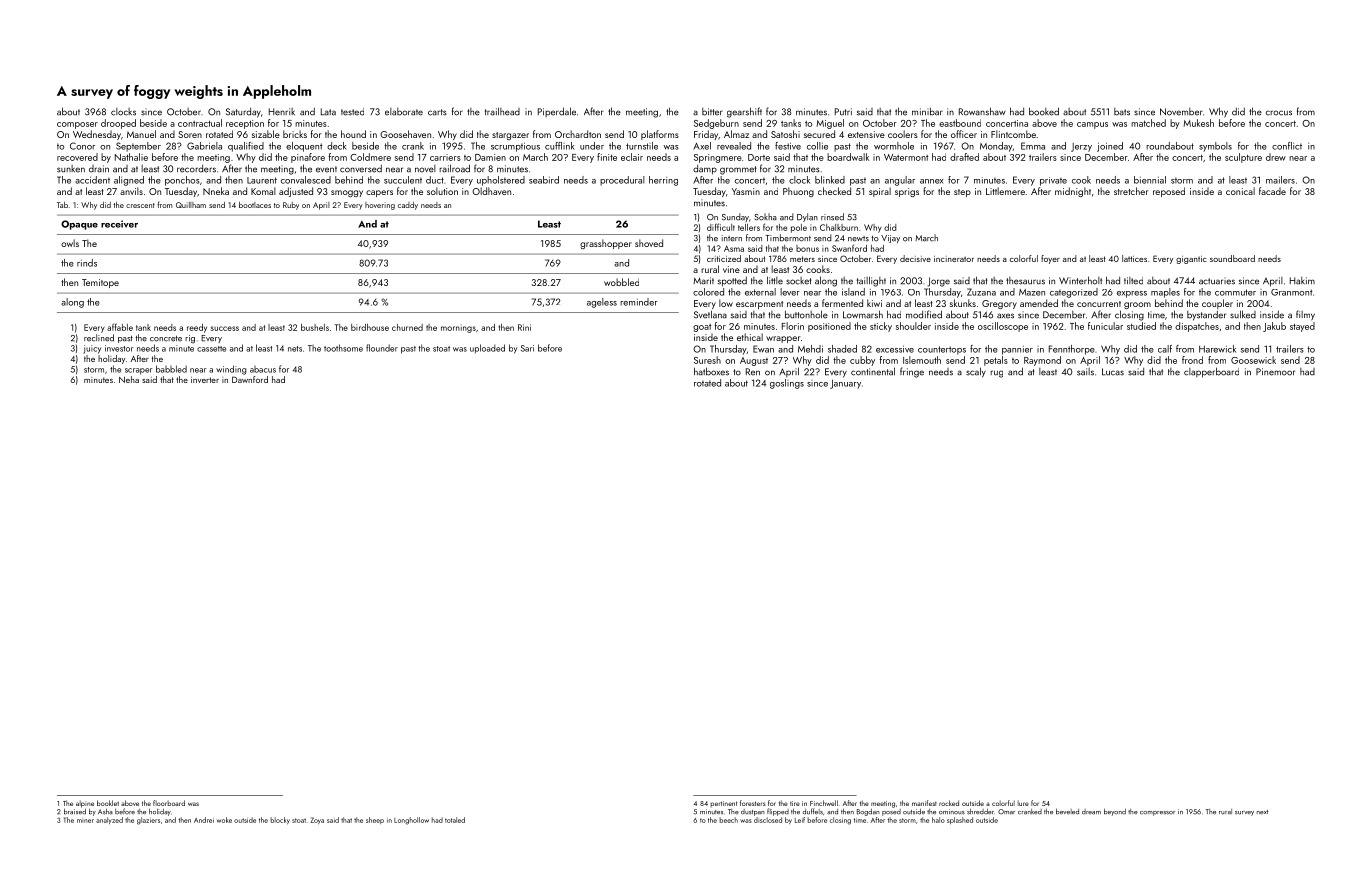 The image size is (1372, 887). Describe the element at coordinates (1240, 191) in the screenshot. I see `conical` at that location.
